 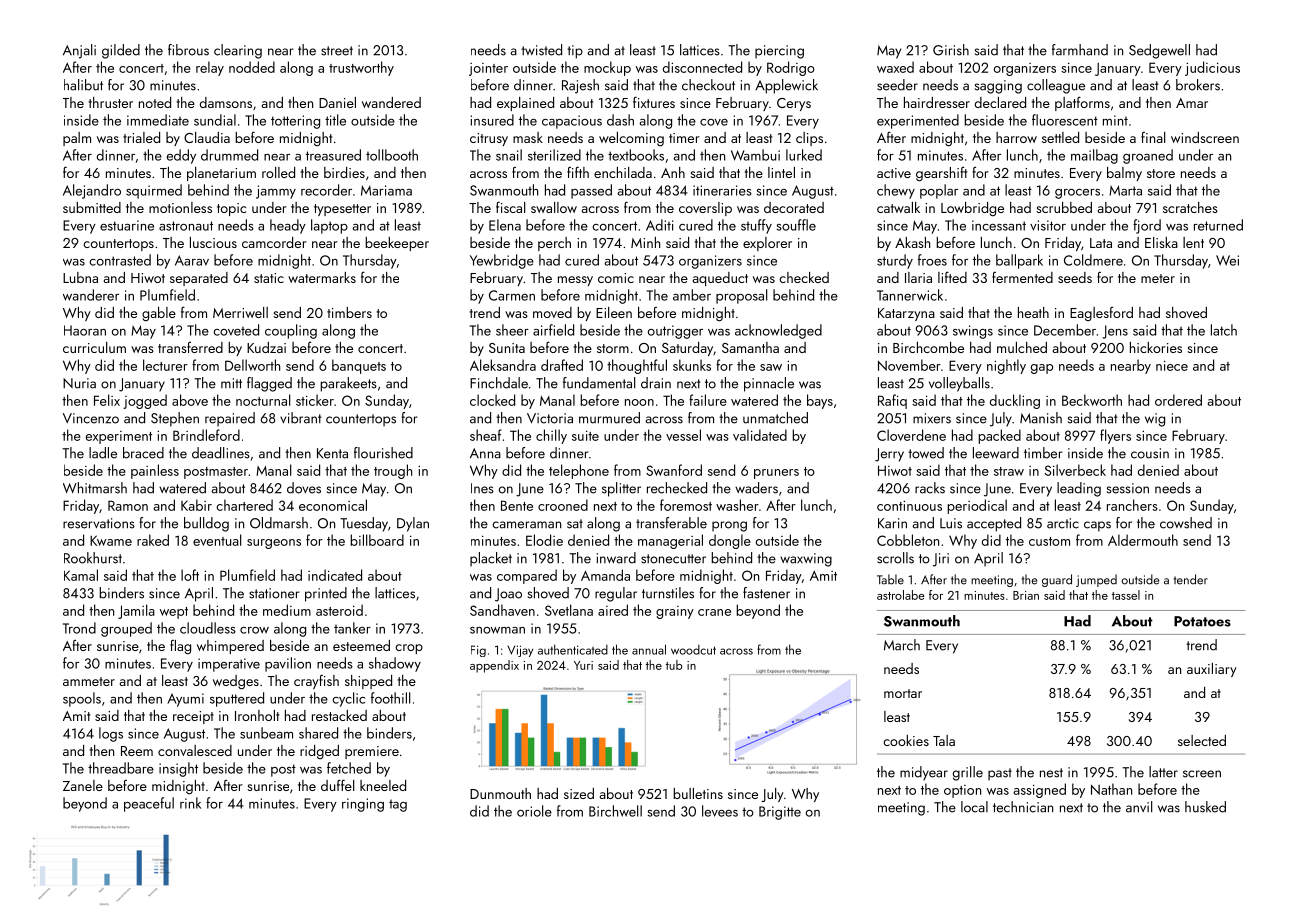 I want to click on Mariama, so click(x=386, y=190).
